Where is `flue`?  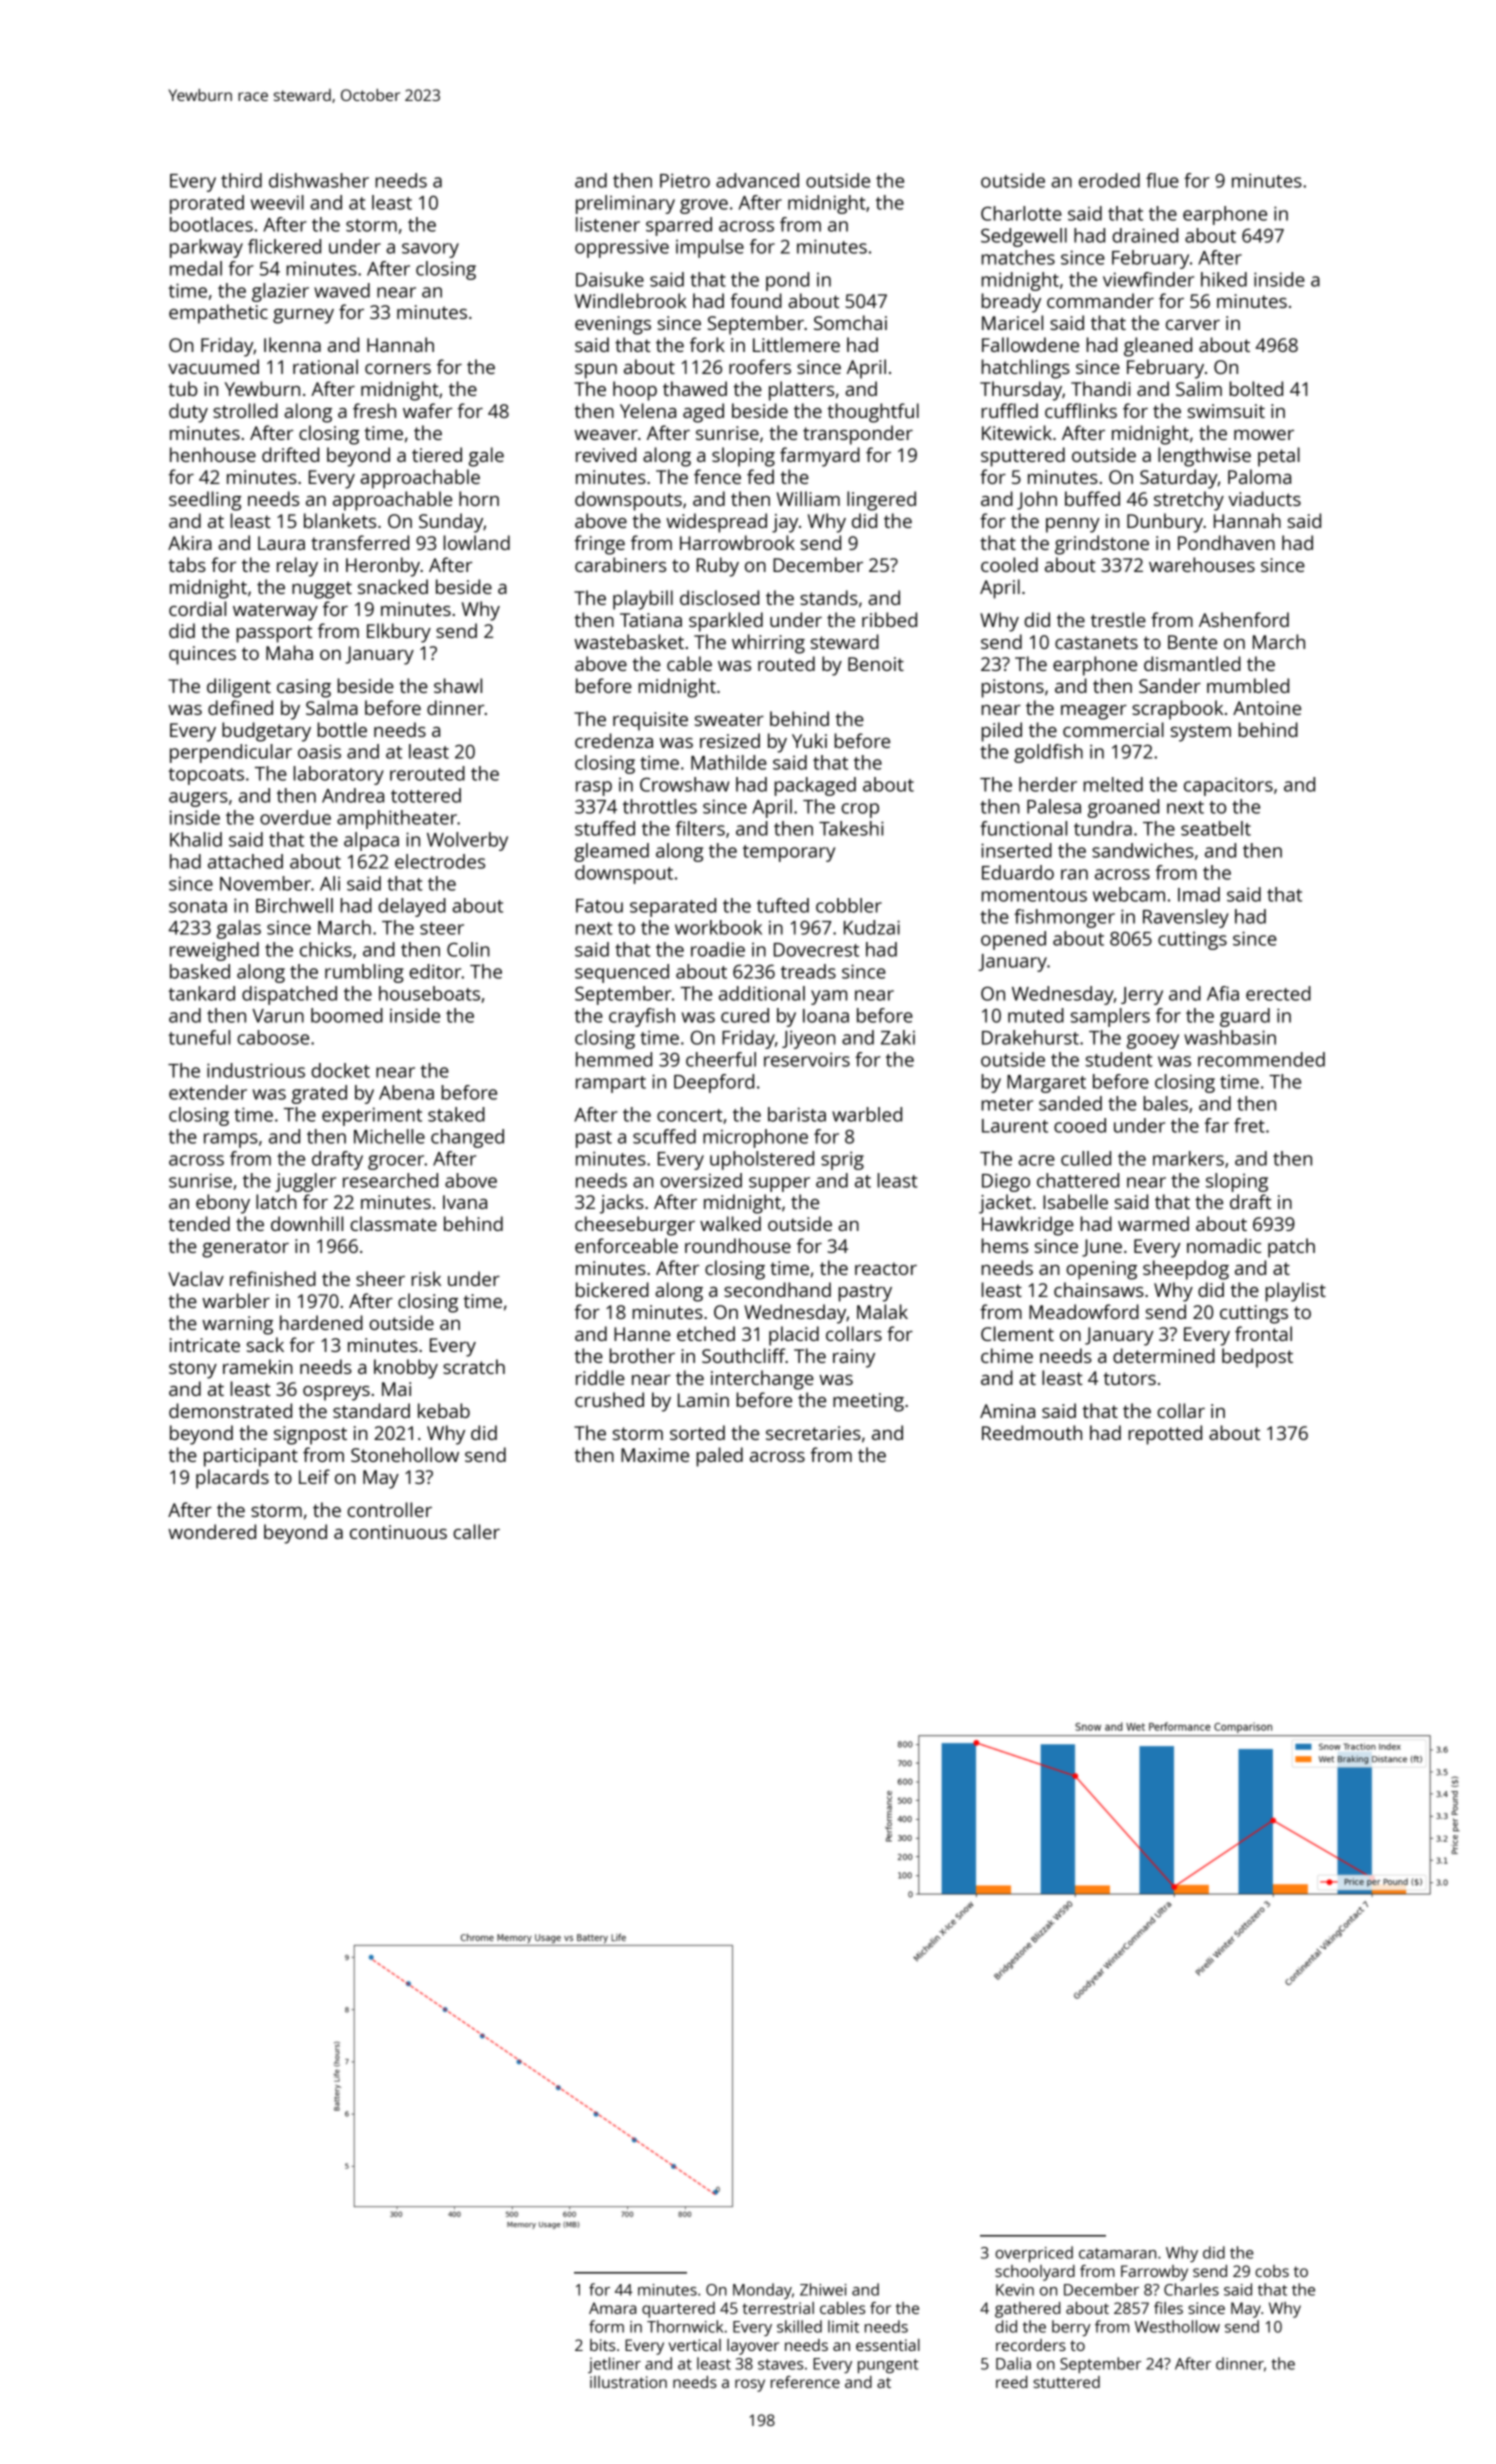 flue is located at coordinates (1162, 180).
